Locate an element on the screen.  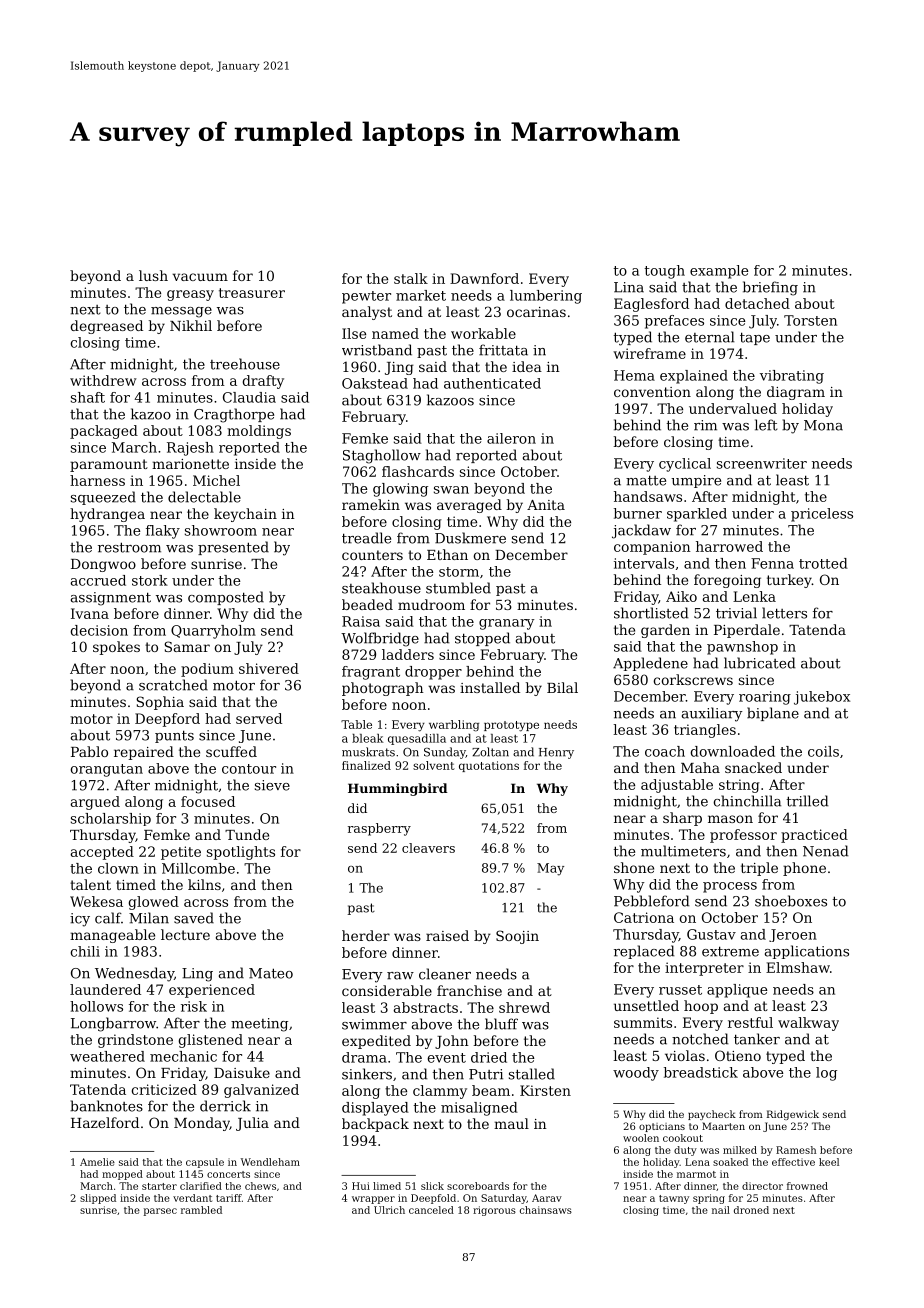
Maha is located at coordinates (700, 767).
